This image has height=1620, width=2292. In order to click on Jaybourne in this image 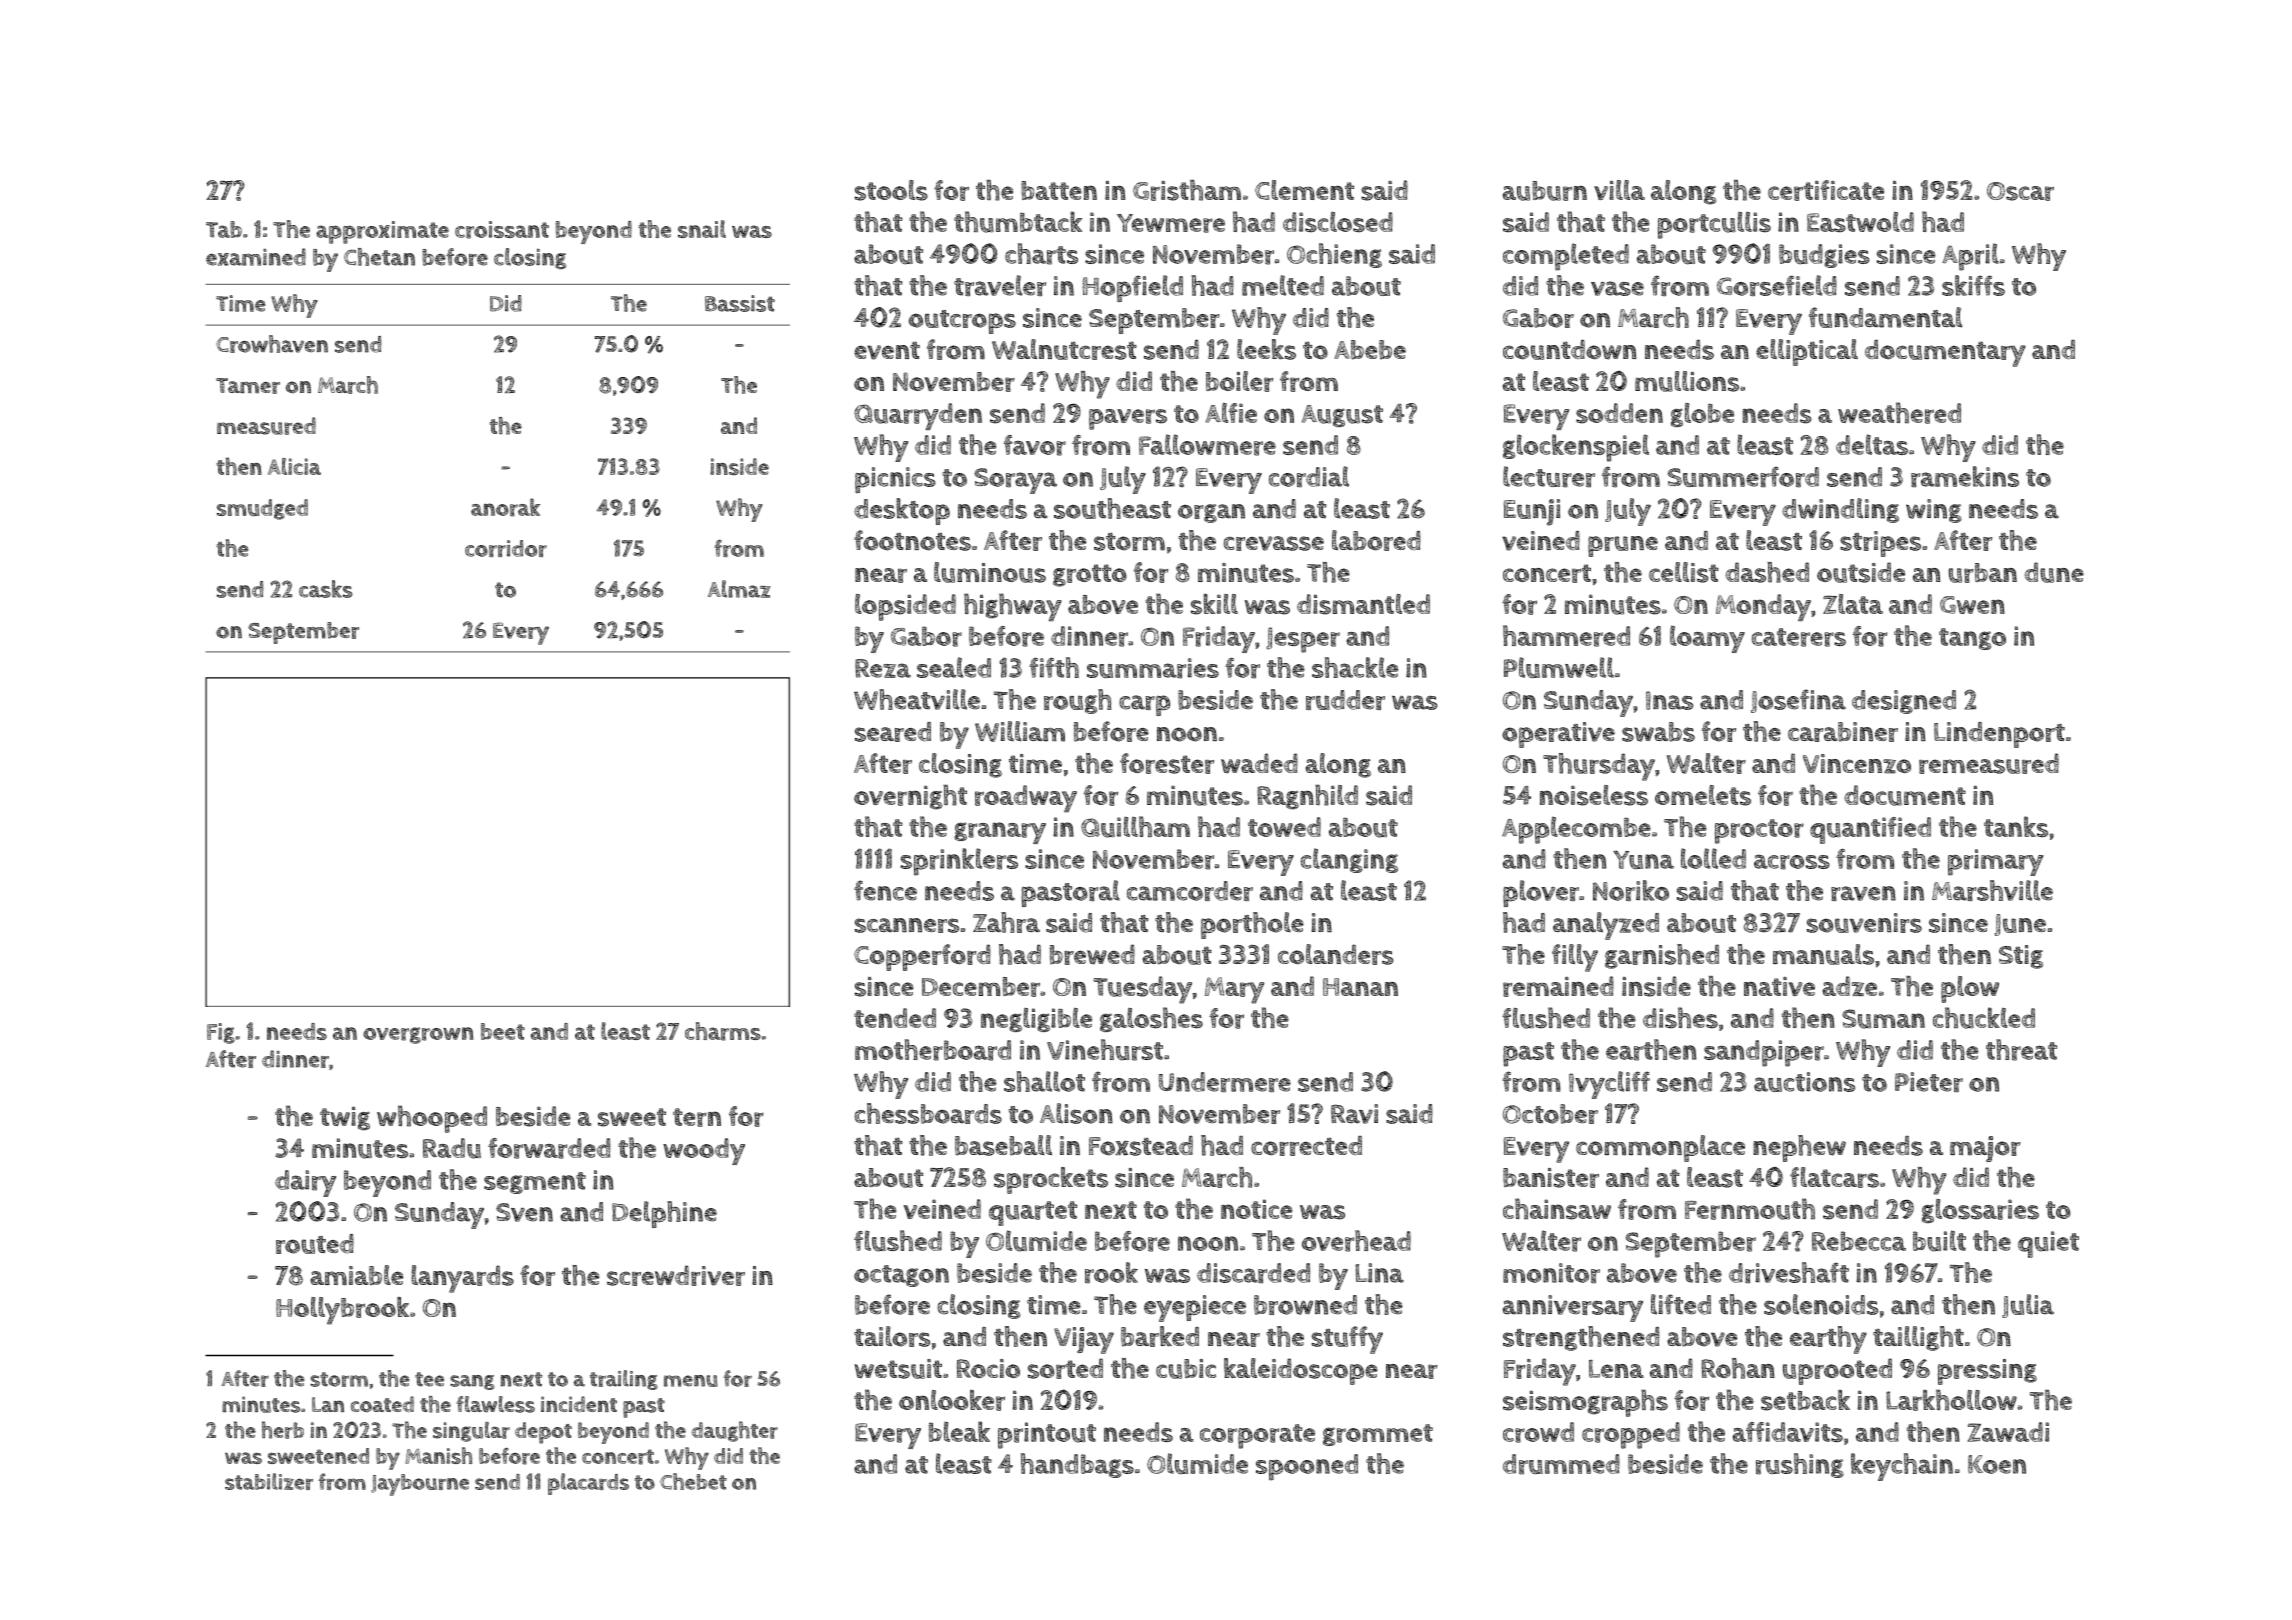, I will do `click(420, 1485)`.
